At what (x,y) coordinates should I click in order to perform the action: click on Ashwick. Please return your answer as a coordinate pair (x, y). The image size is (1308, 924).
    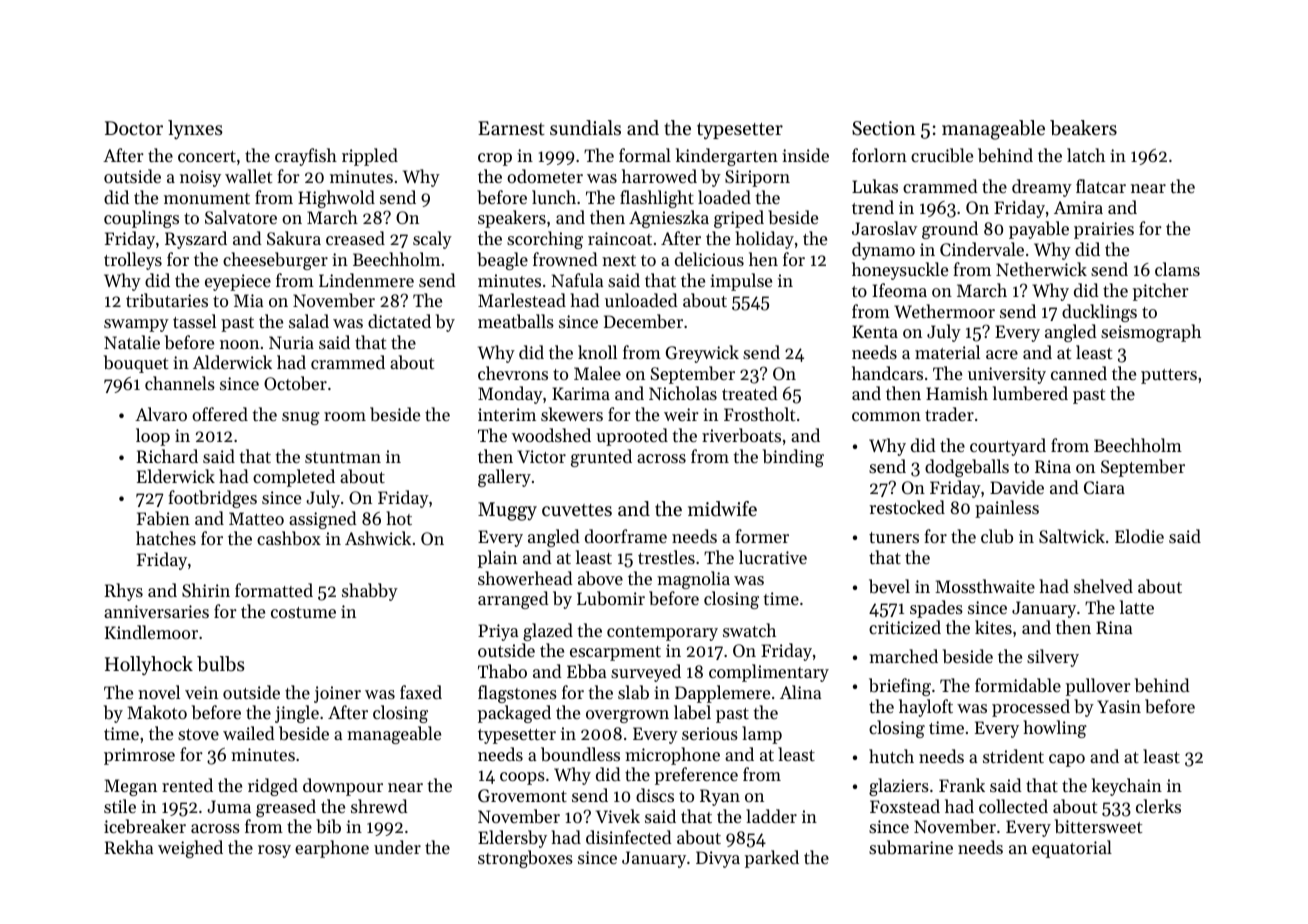
    Looking at the image, I should click on (378, 538).
